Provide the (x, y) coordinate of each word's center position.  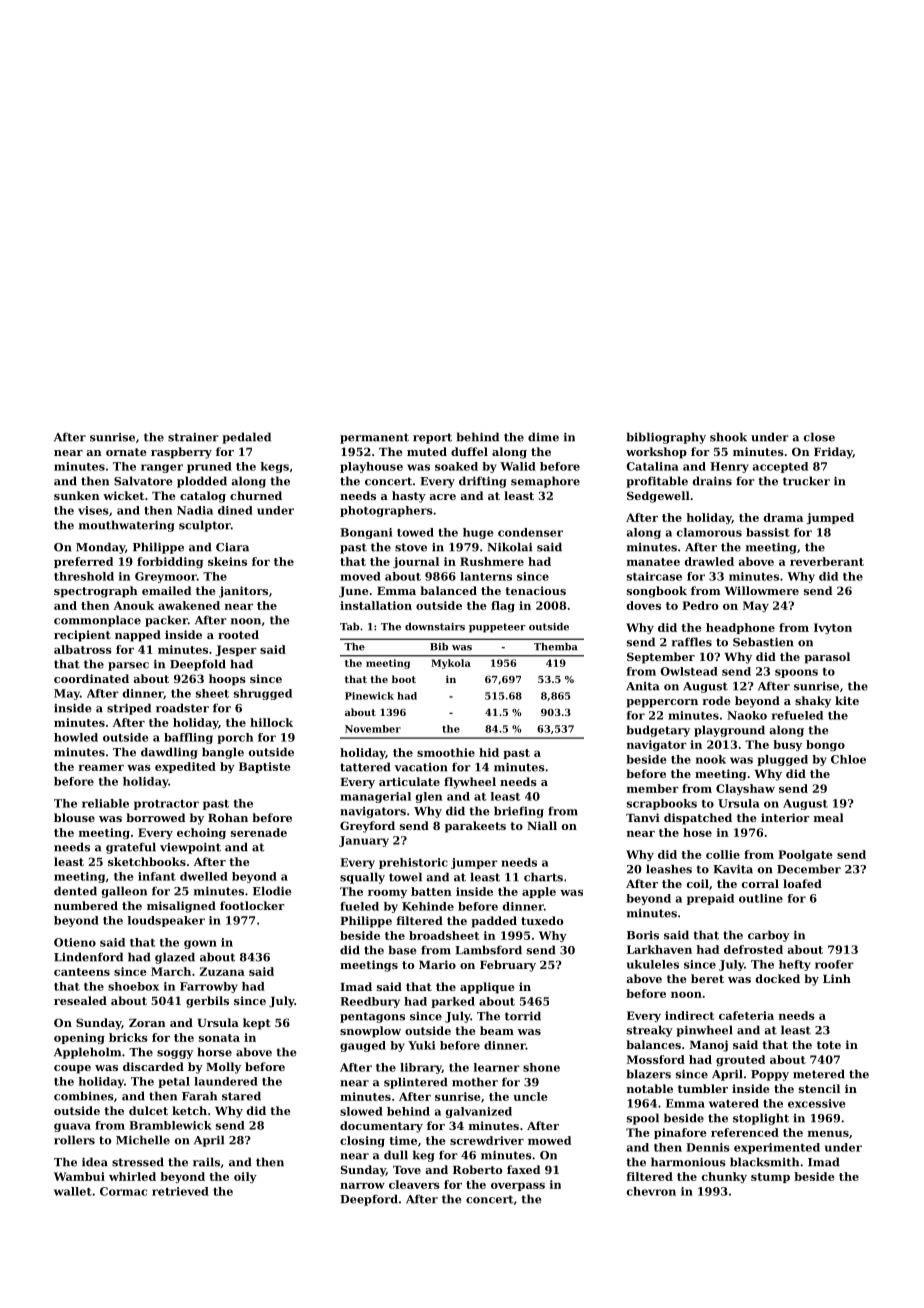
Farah (199, 1096)
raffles (691, 642)
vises (93, 510)
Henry (729, 467)
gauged (363, 1046)
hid (489, 752)
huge (478, 533)
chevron (651, 1191)
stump (770, 1178)
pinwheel (704, 1031)
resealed (80, 1000)
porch (235, 738)
